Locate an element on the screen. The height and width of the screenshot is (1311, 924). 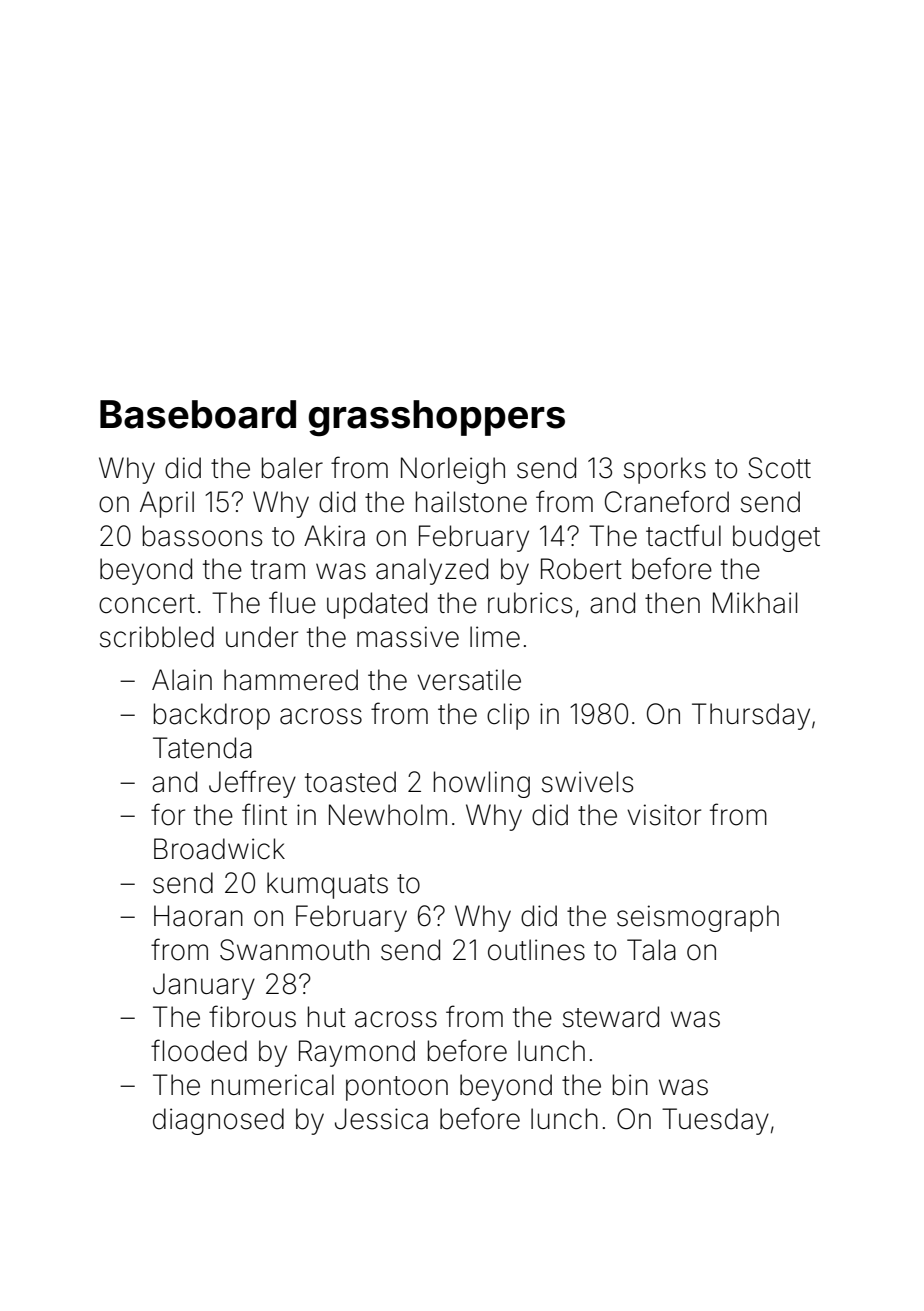
Robert is located at coordinates (581, 569).
